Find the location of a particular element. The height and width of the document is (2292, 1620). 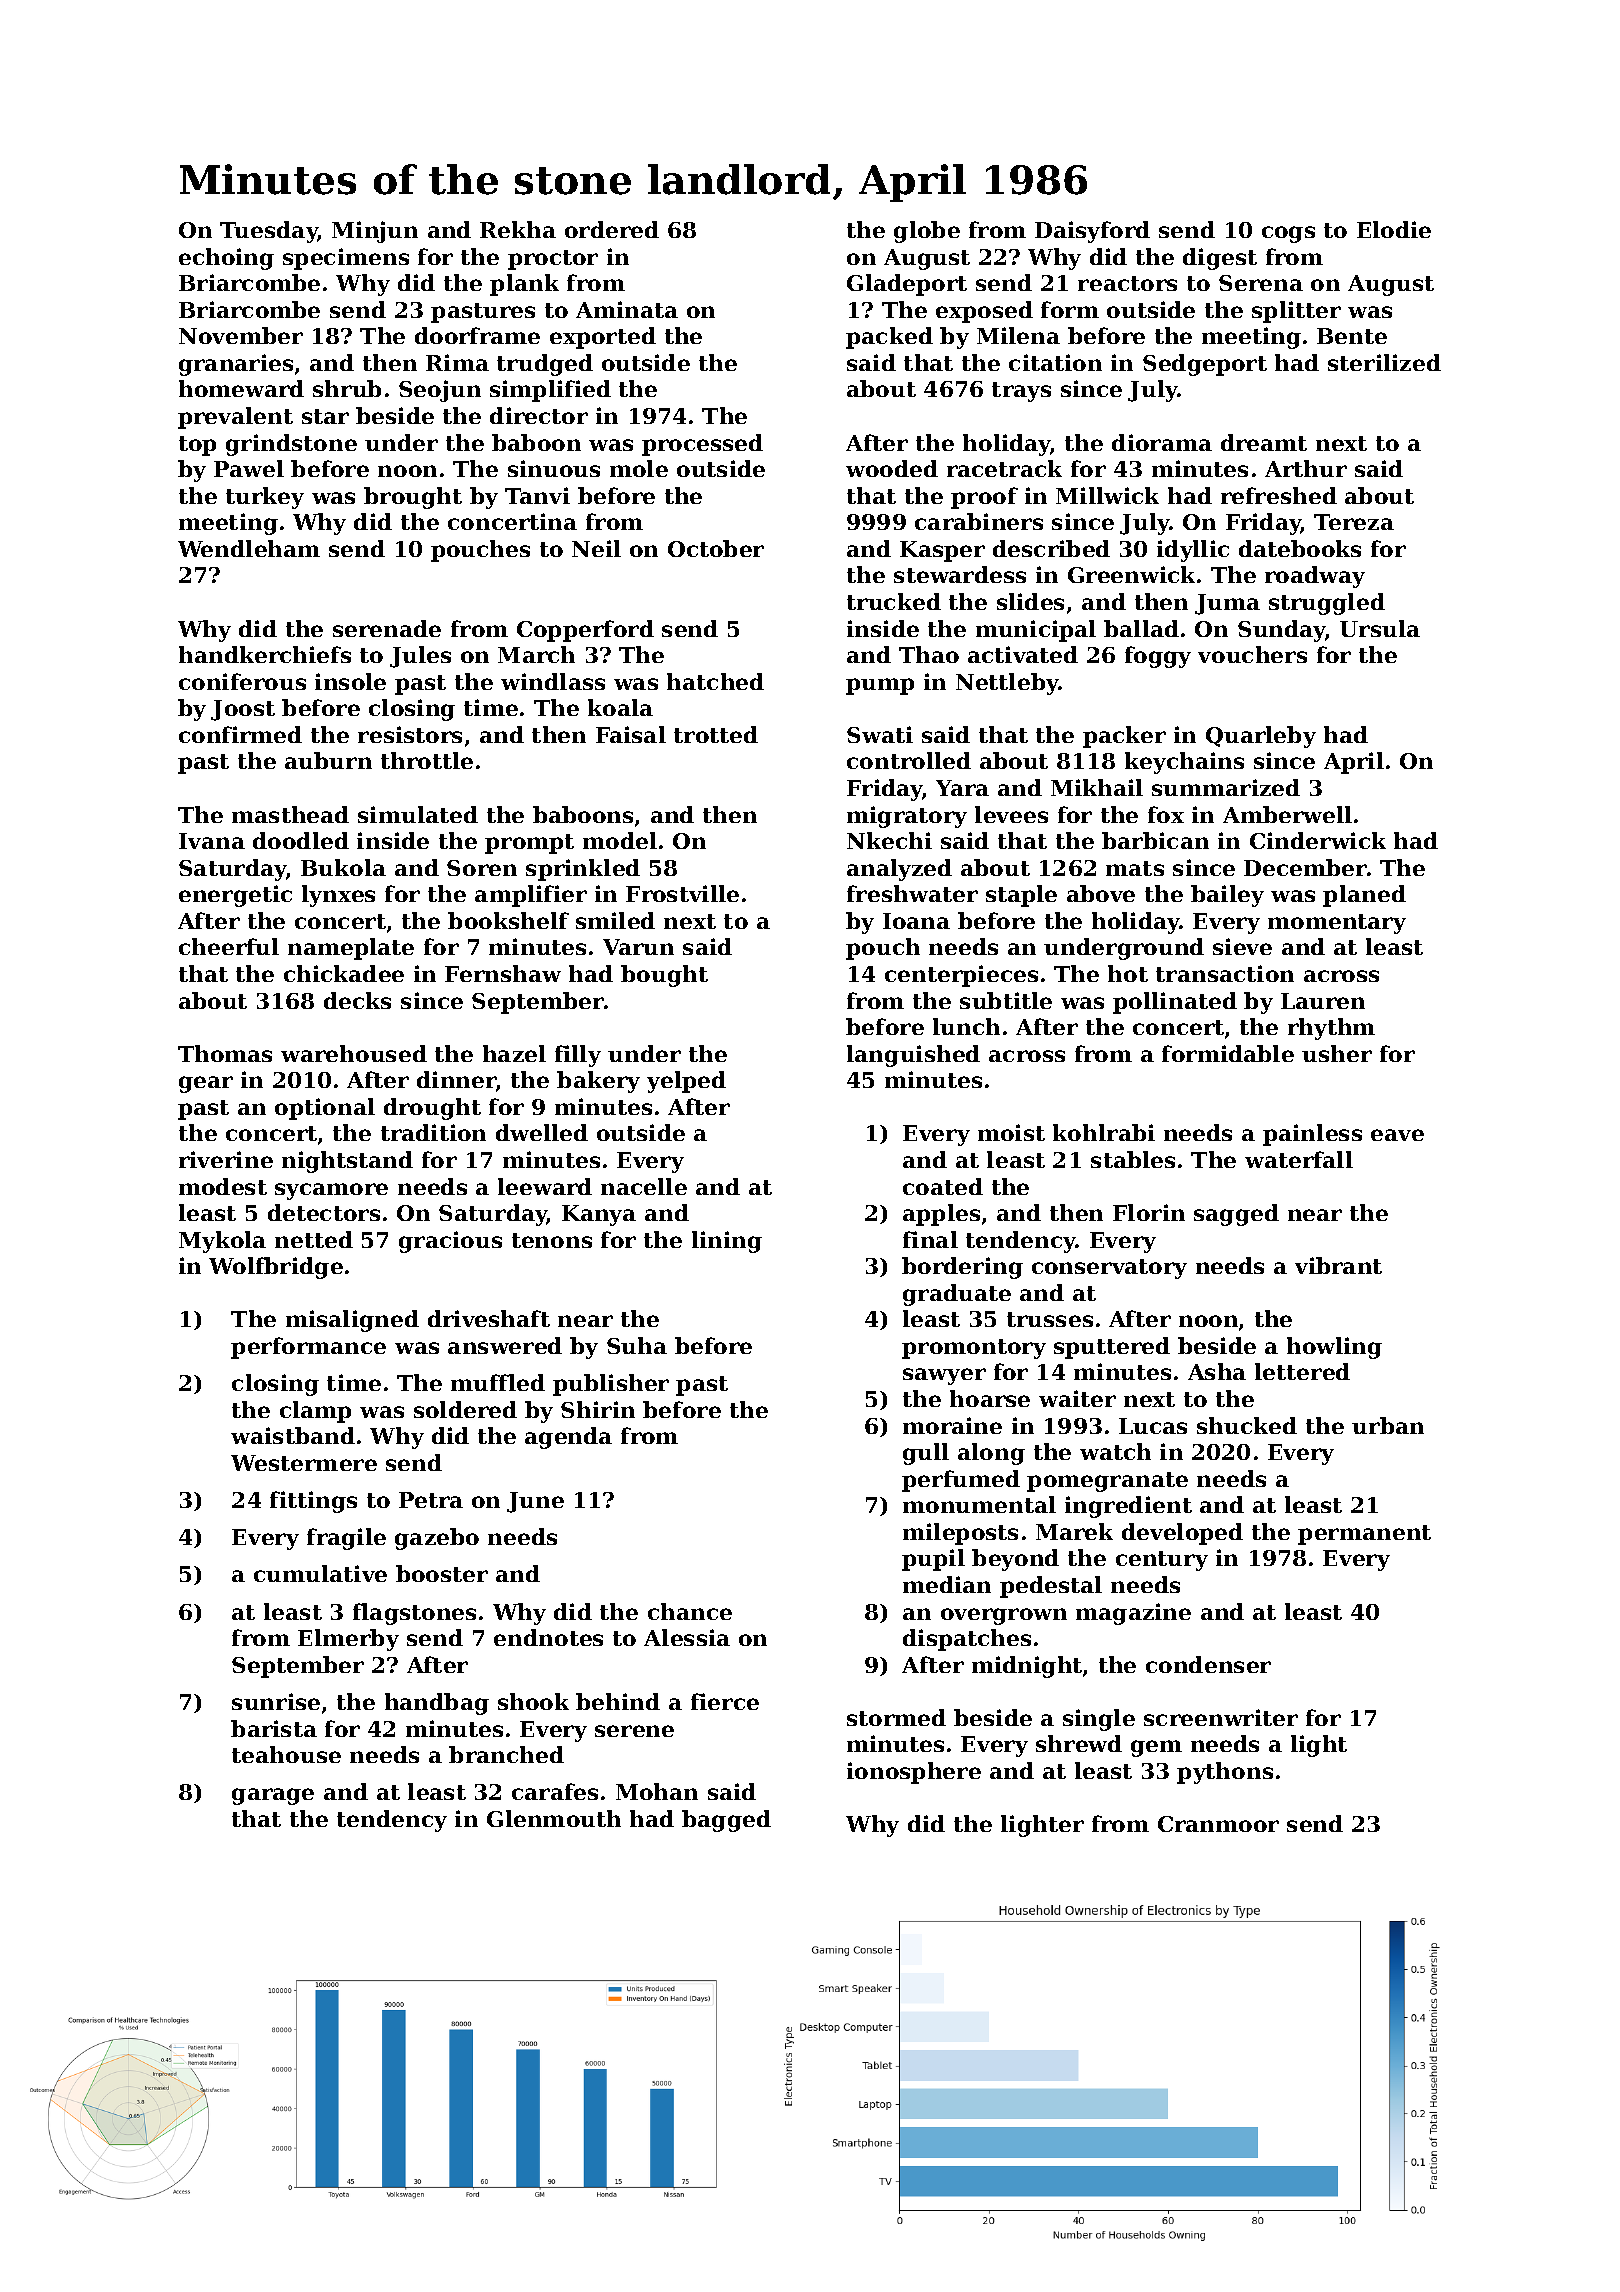

Aminata is located at coordinates (627, 309).
